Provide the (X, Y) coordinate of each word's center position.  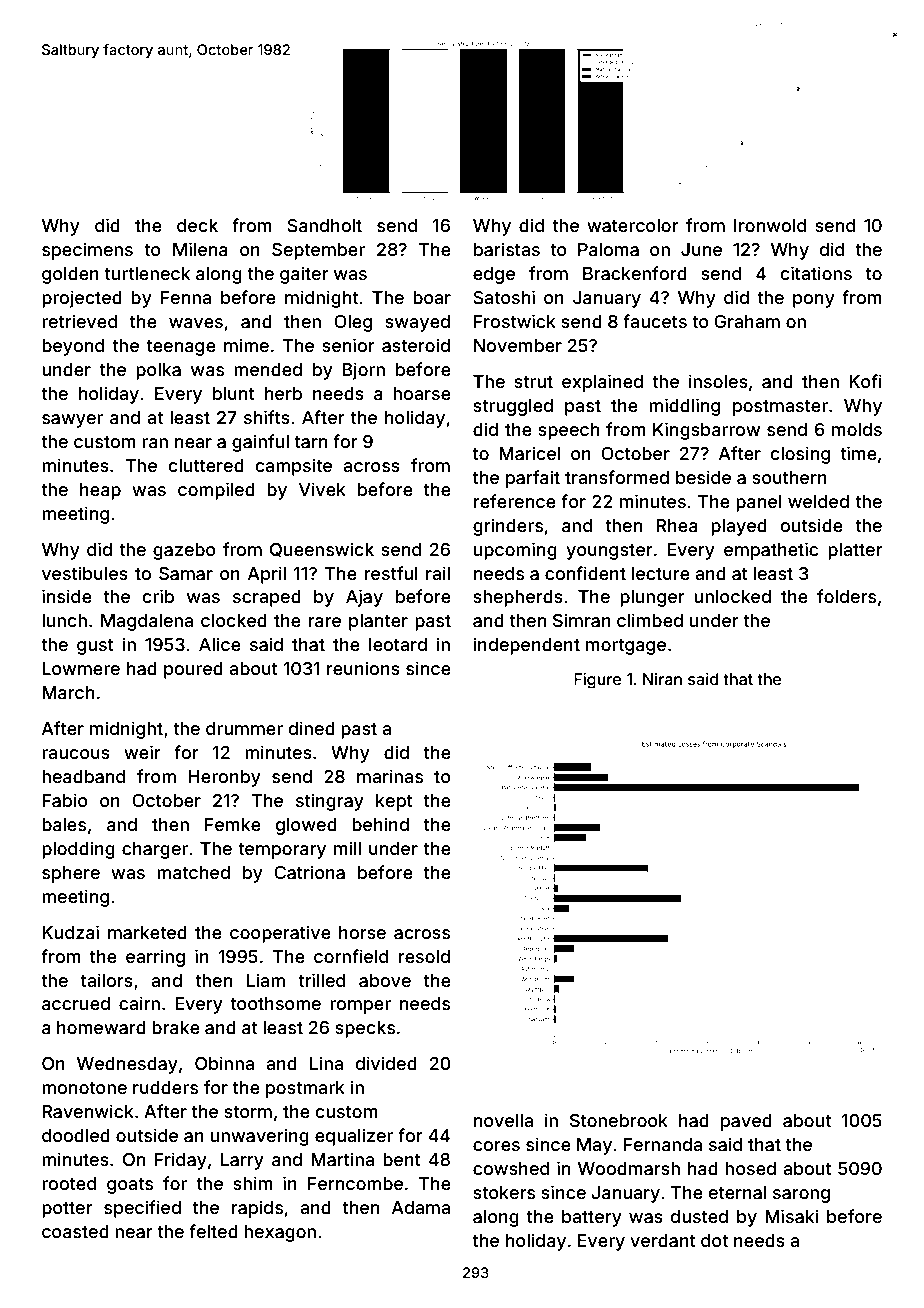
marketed (147, 932)
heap (100, 491)
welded (818, 501)
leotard (398, 644)
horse (362, 932)
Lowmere (81, 668)
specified (142, 1209)
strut (533, 382)
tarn (311, 442)
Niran (662, 679)
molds (857, 429)
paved (746, 1122)
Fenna (186, 297)
